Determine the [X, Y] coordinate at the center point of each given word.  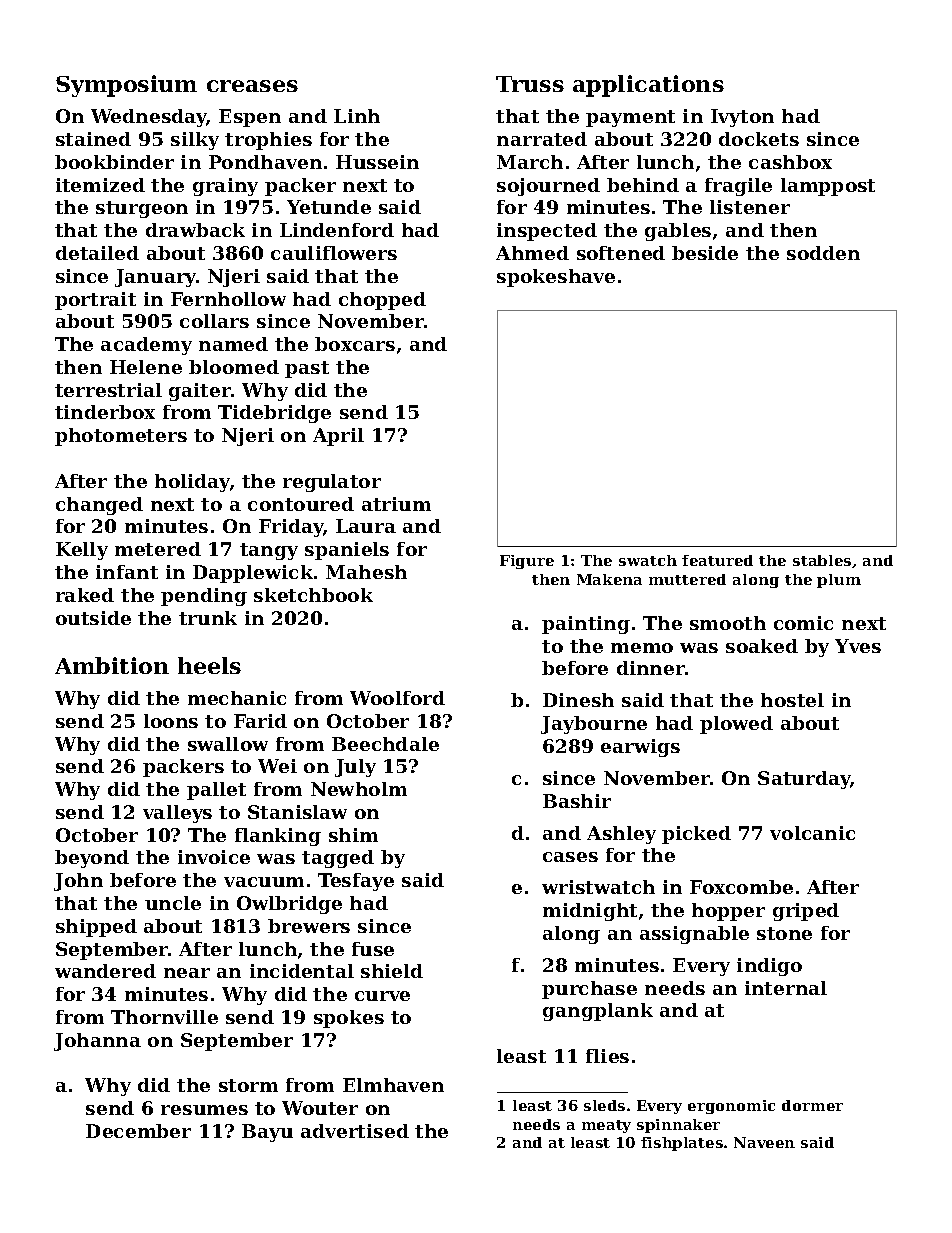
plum [839, 581]
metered [158, 549]
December [138, 1131]
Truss [530, 84]
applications [648, 86]
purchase [589, 990]
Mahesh [366, 572]
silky [195, 141]
